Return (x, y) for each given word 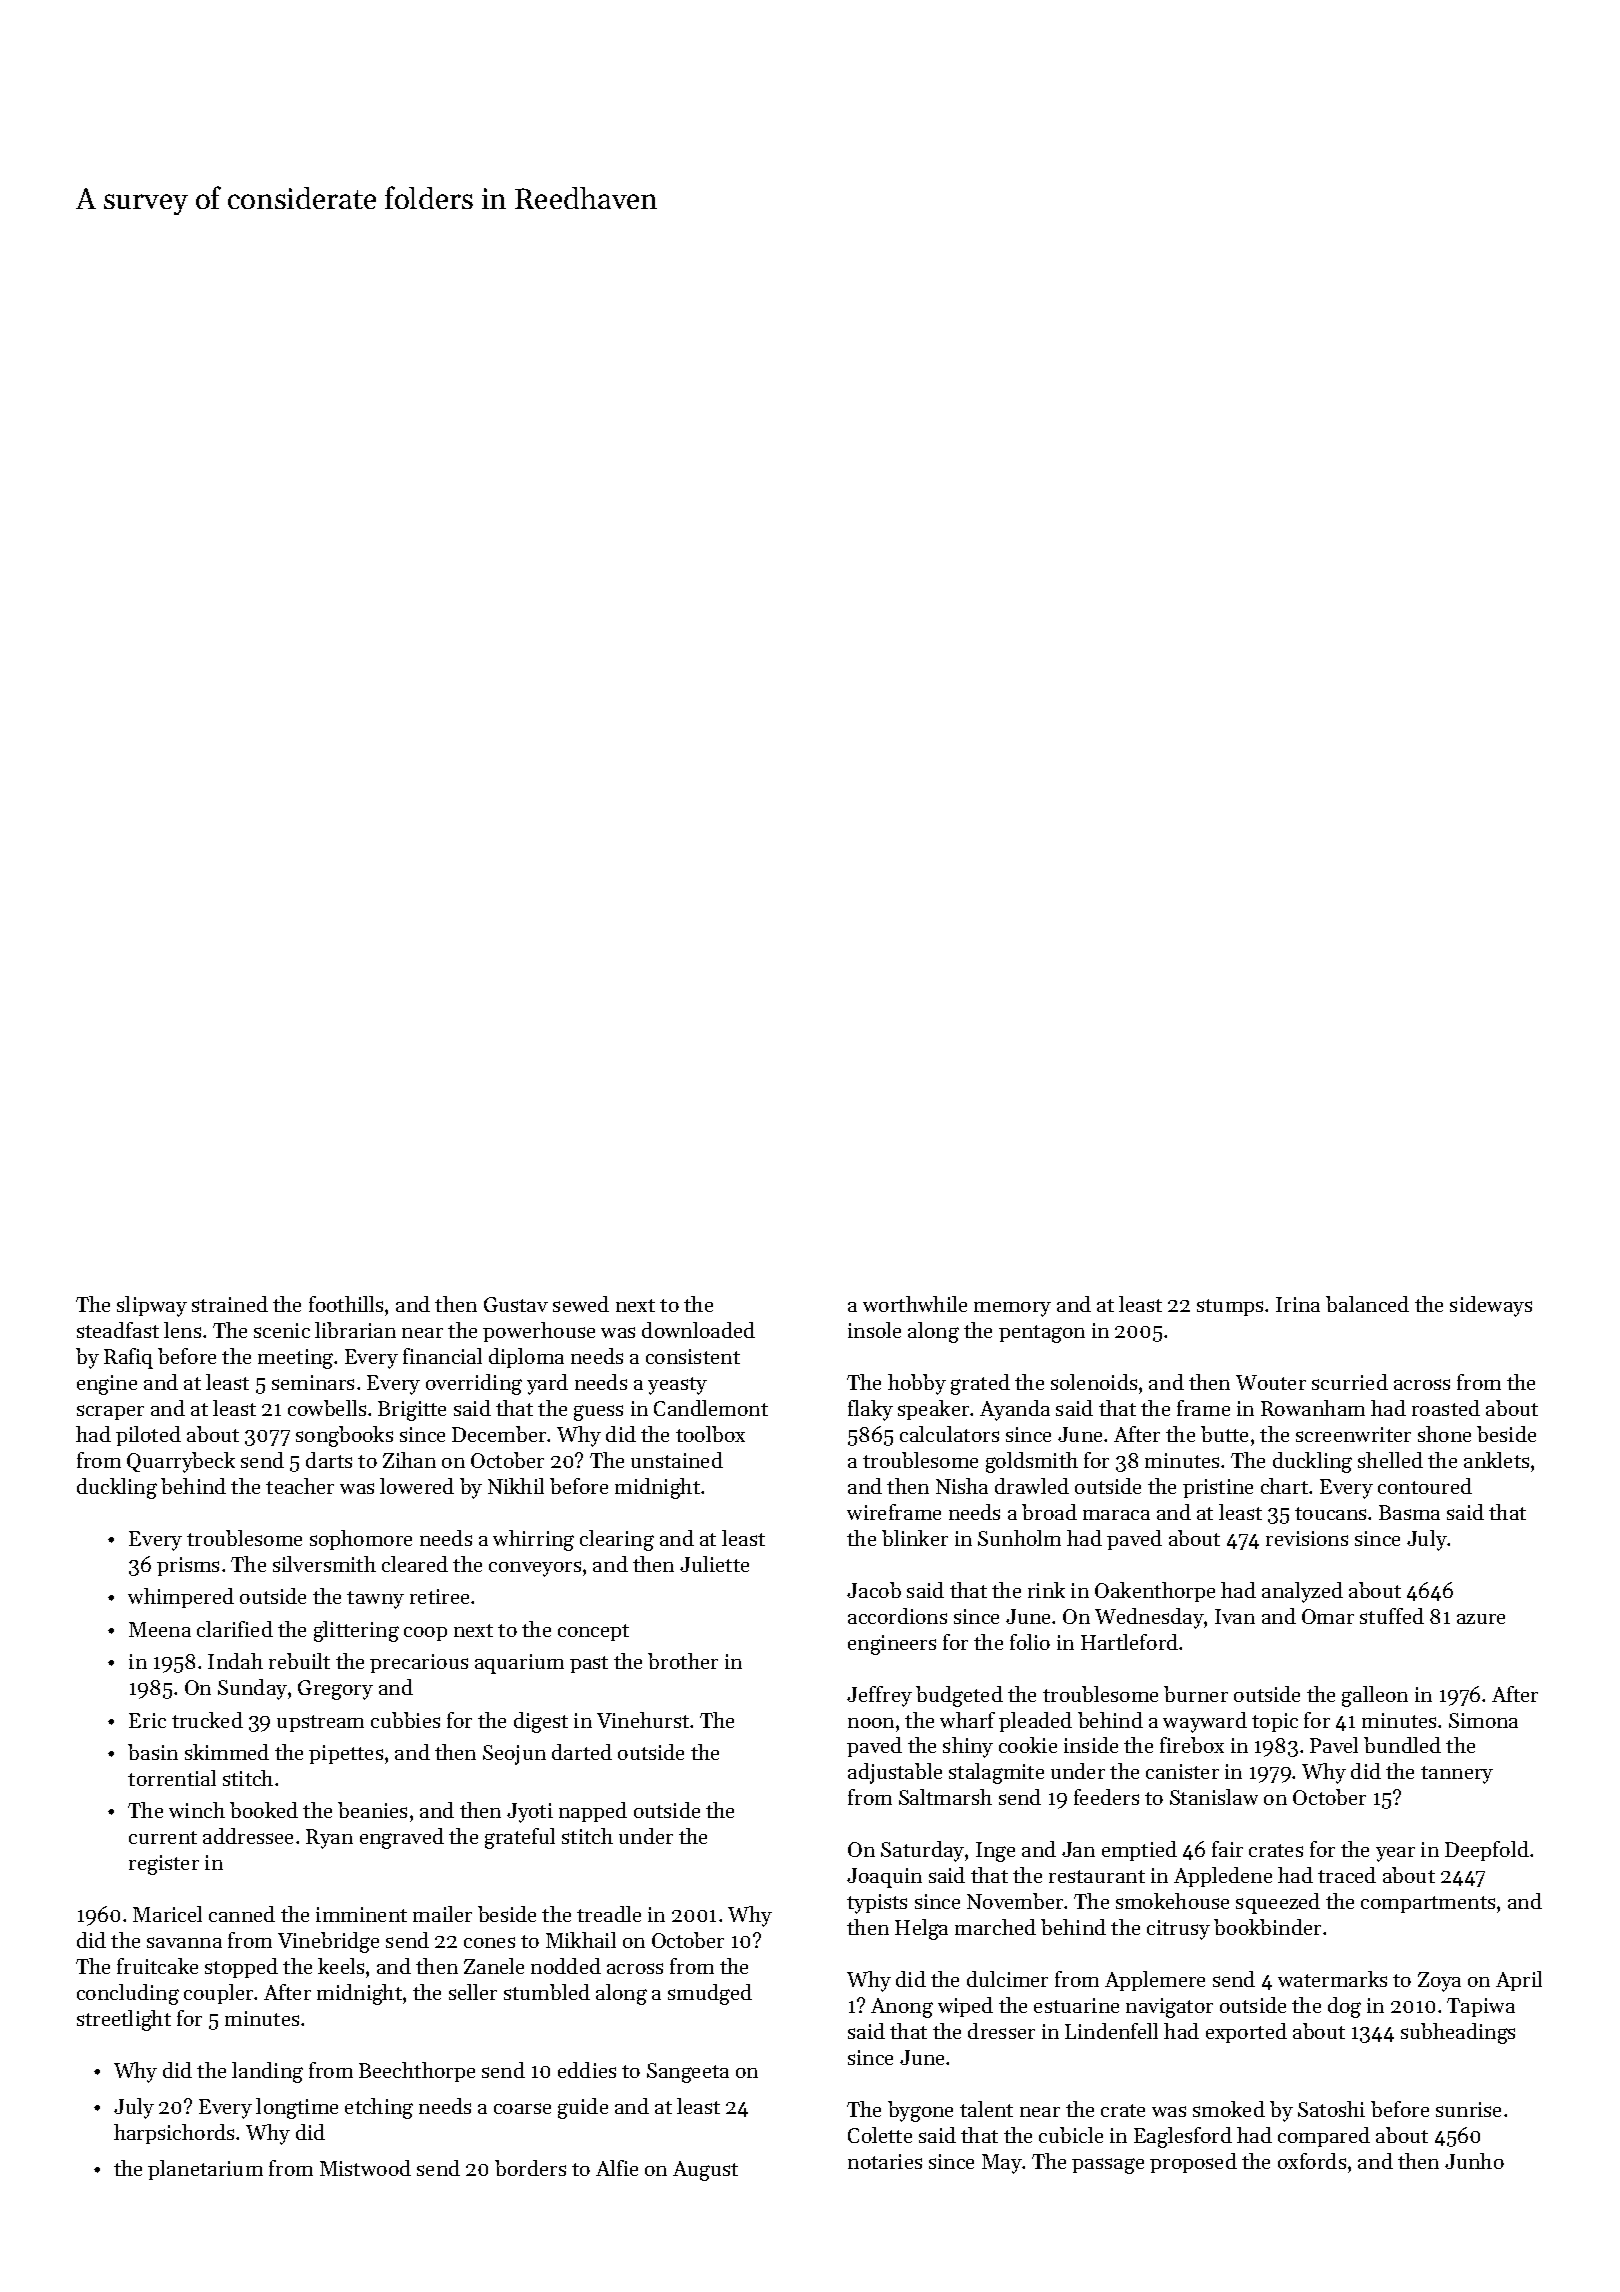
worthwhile (915, 1304)
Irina (1298, 1304)
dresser (1001, 2031)
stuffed (1392, 1616)
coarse (522, 2108)
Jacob (874, 1590)
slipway (152, 1306)
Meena (160, 1629)
